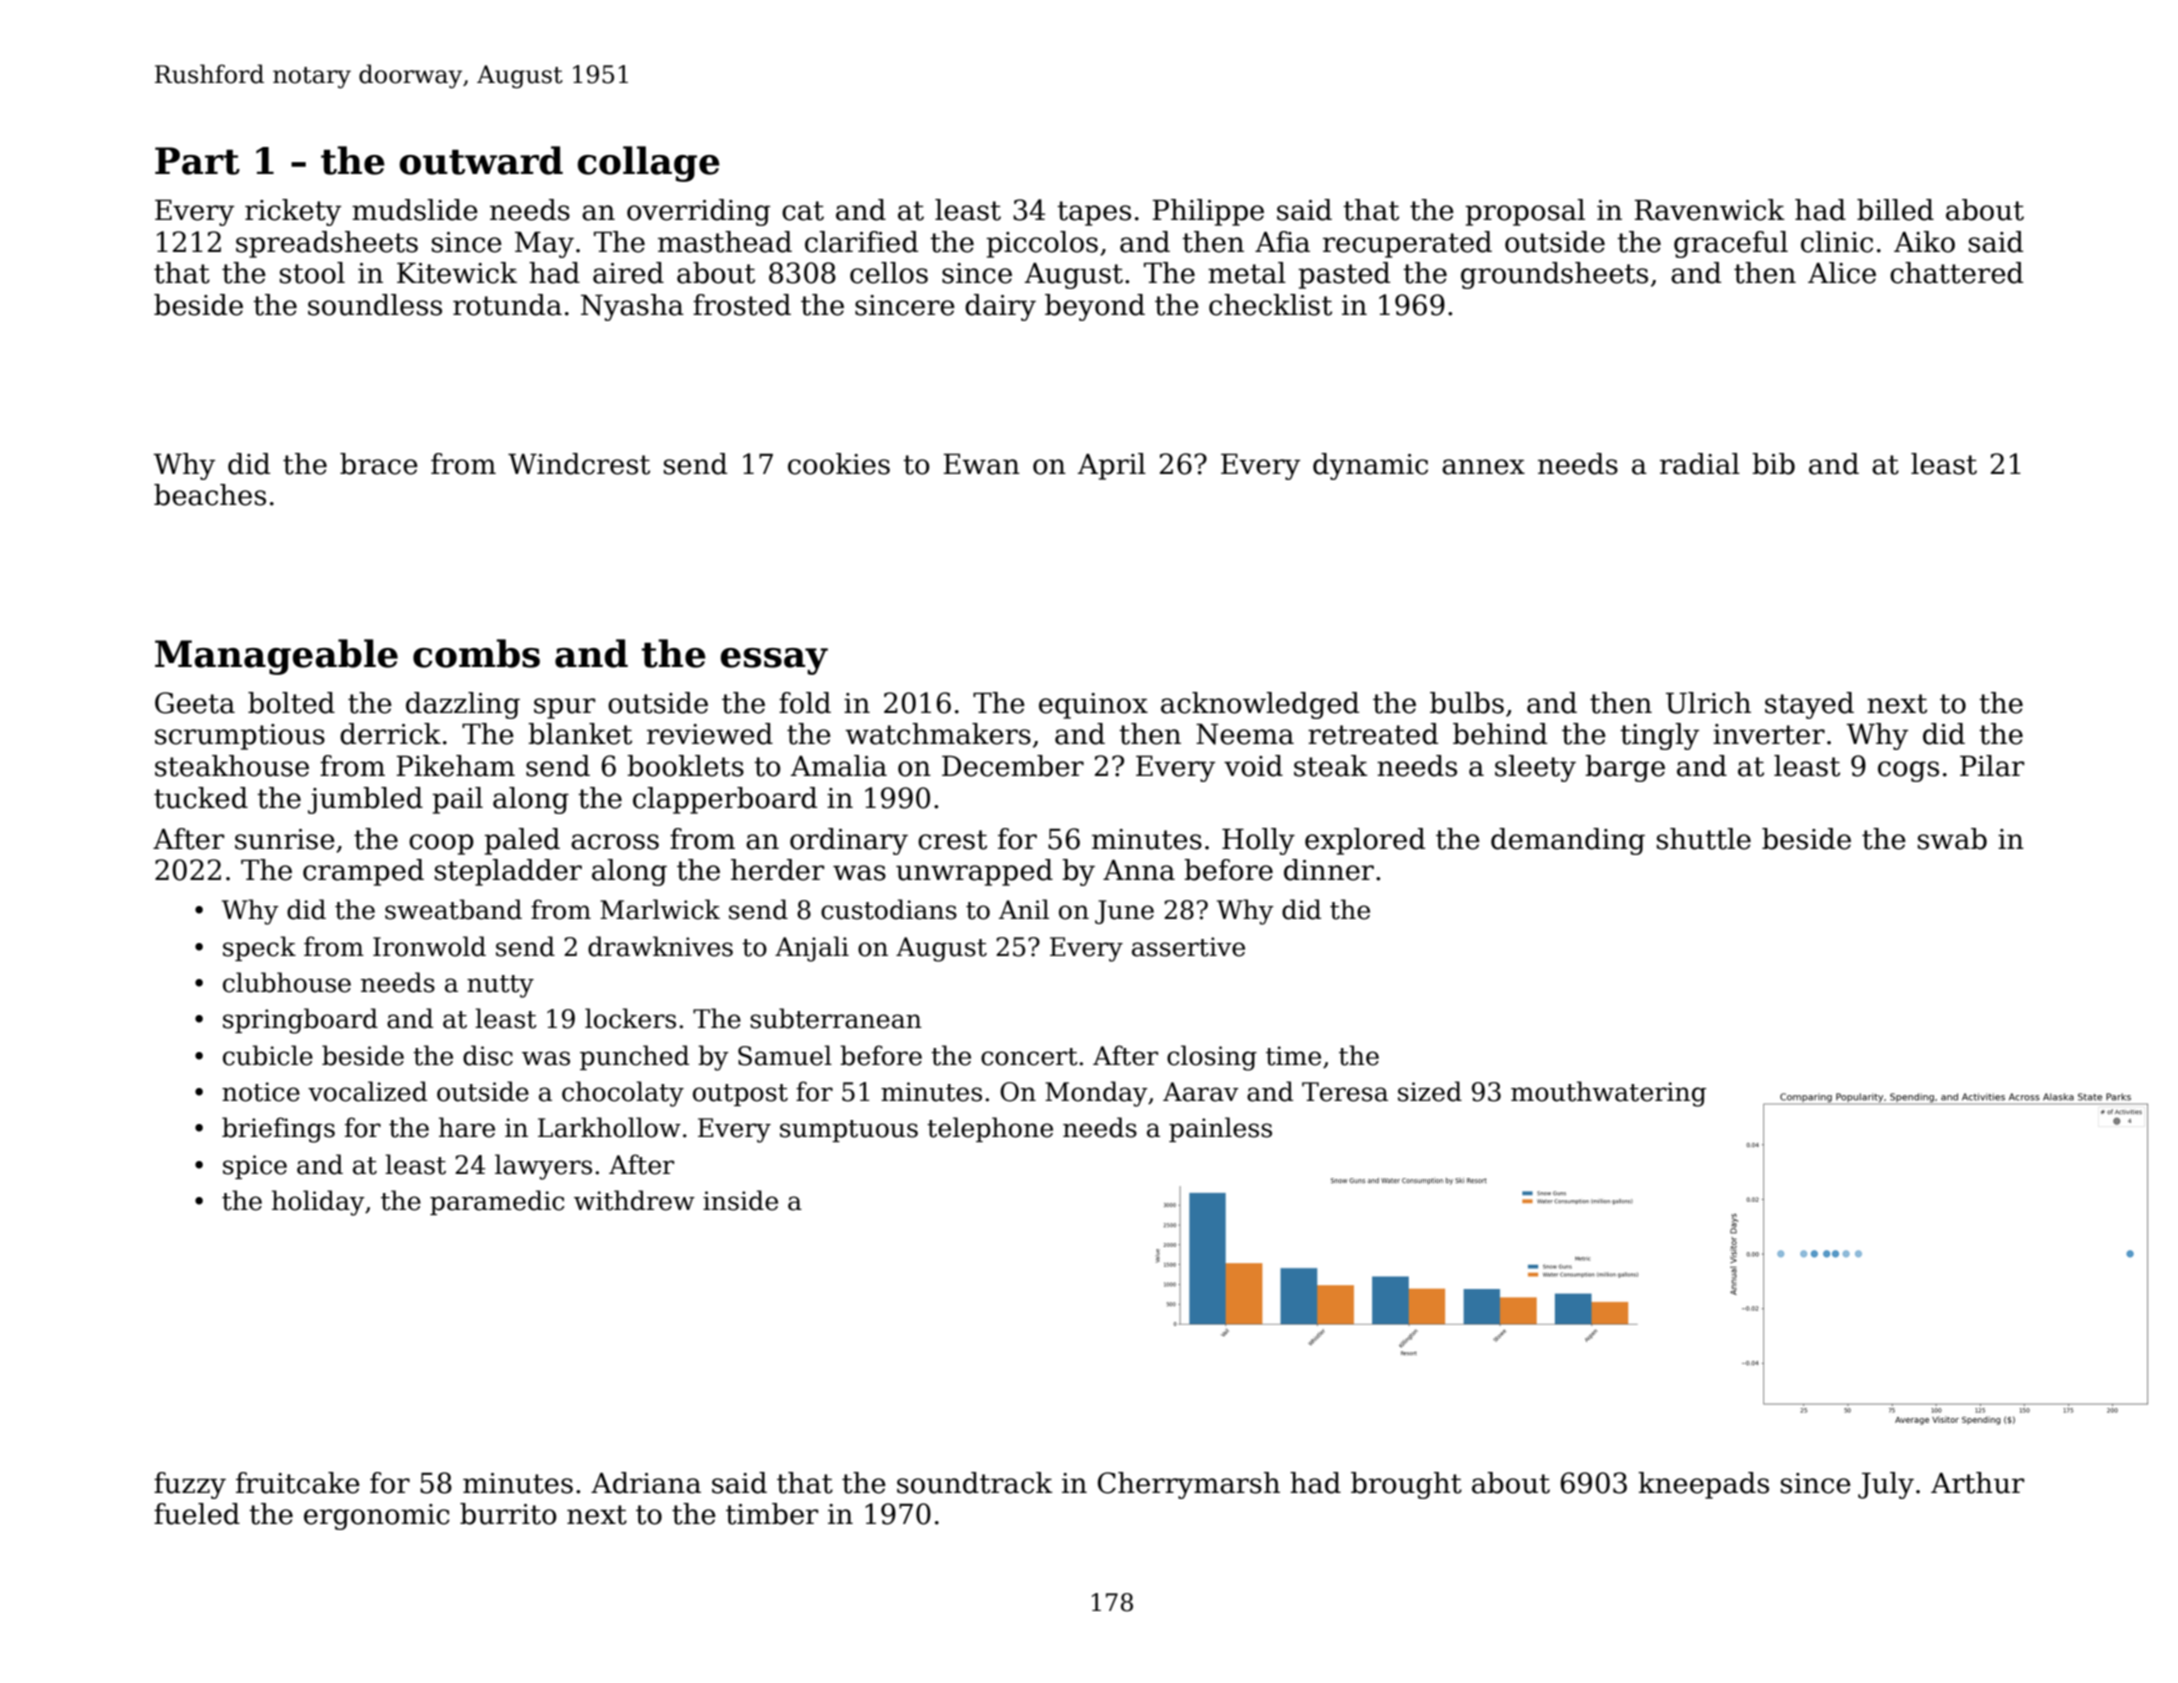 The height and width of the screenshot is (1683, 2178). What do you see at coordinates (660, 909) in the screenshot?
I see `Marlwick` at bounding box center [660, 909].
